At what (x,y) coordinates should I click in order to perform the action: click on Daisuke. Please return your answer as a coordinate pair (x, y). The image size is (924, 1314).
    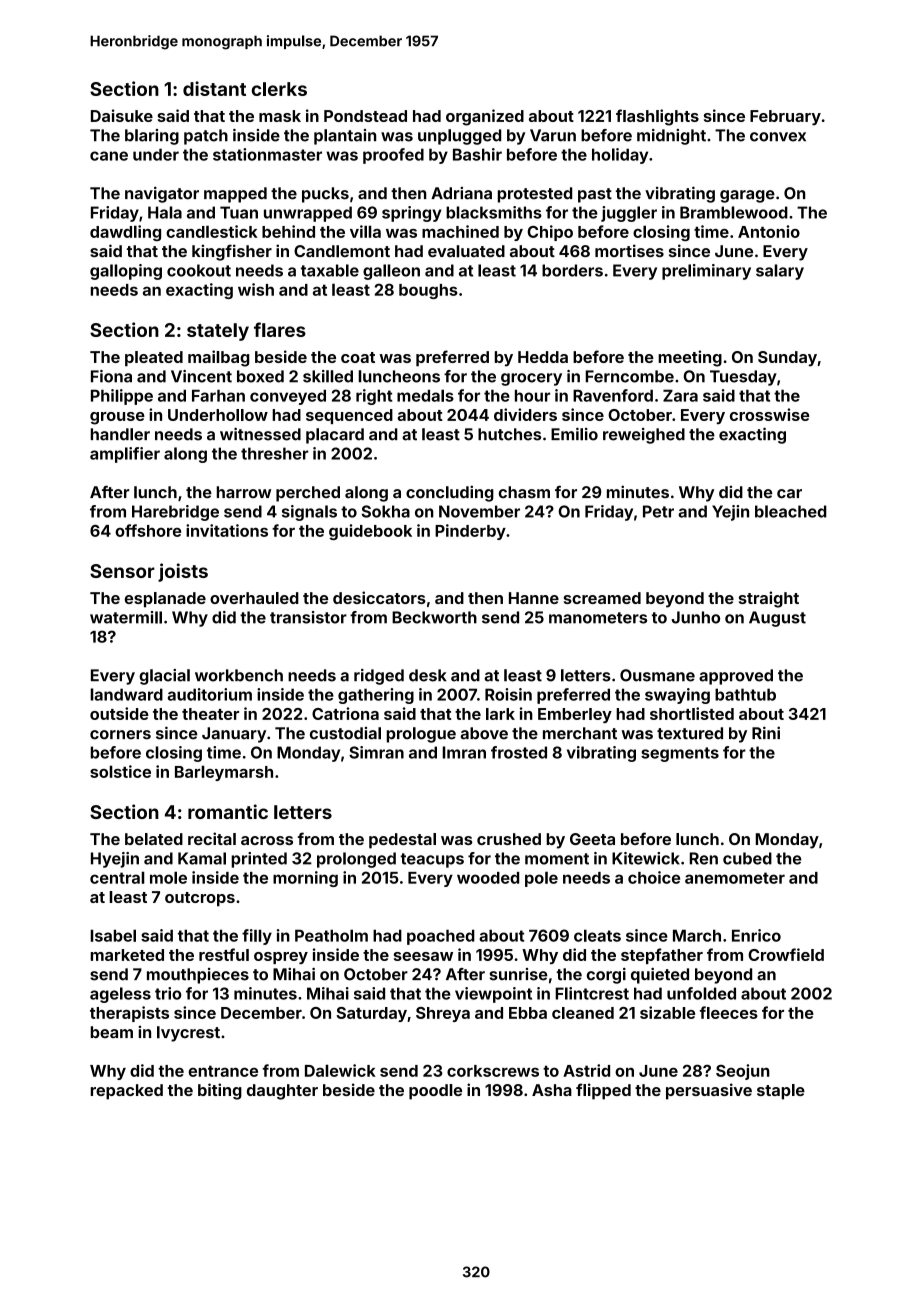
    Looking at the image, I should click on (122, 115).
